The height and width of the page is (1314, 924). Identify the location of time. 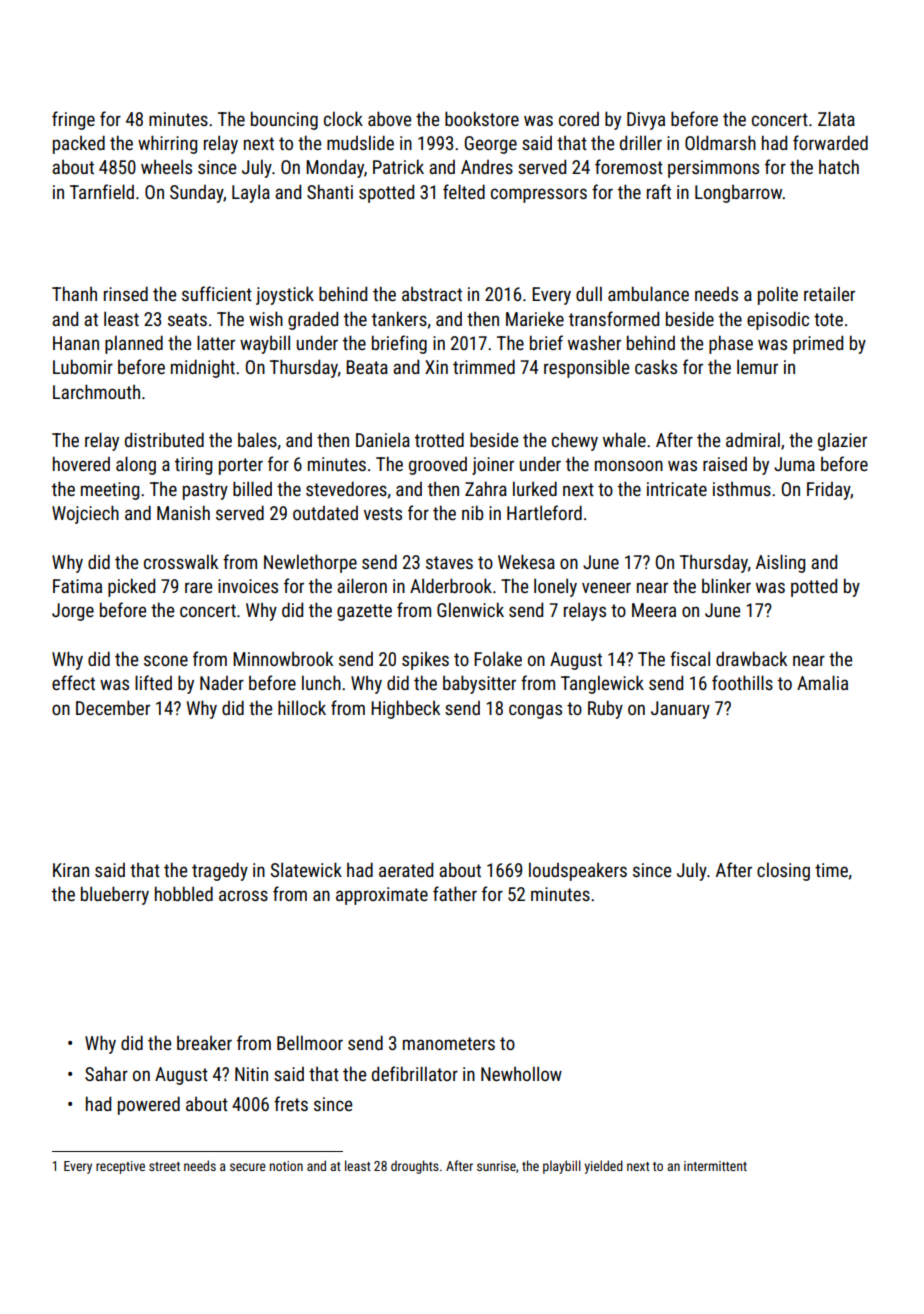
(831, 870).
